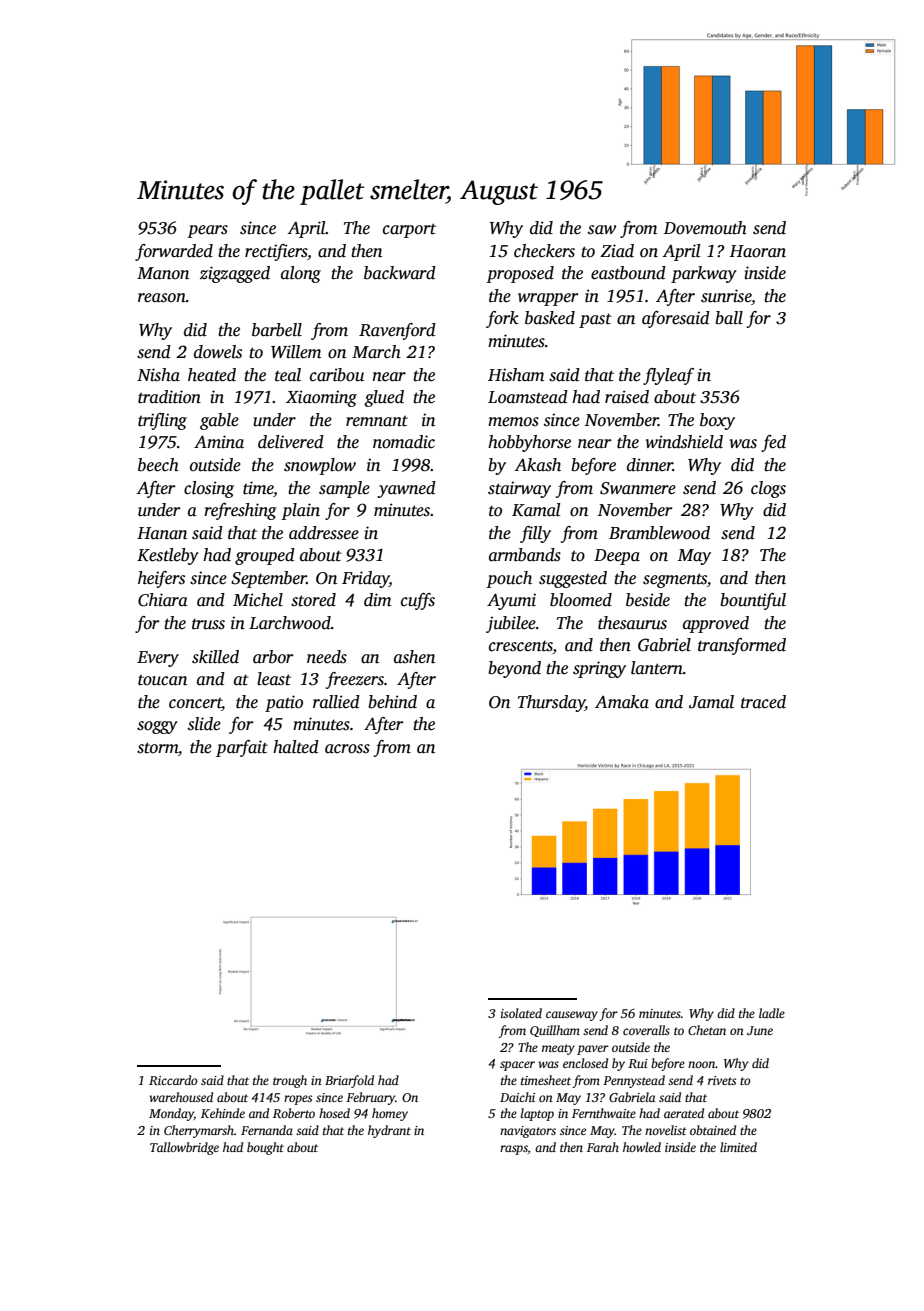  What do you see at coordinates (757, 251) in the screenshot?
I see `Haoran` at bounding box center [757, 251].
